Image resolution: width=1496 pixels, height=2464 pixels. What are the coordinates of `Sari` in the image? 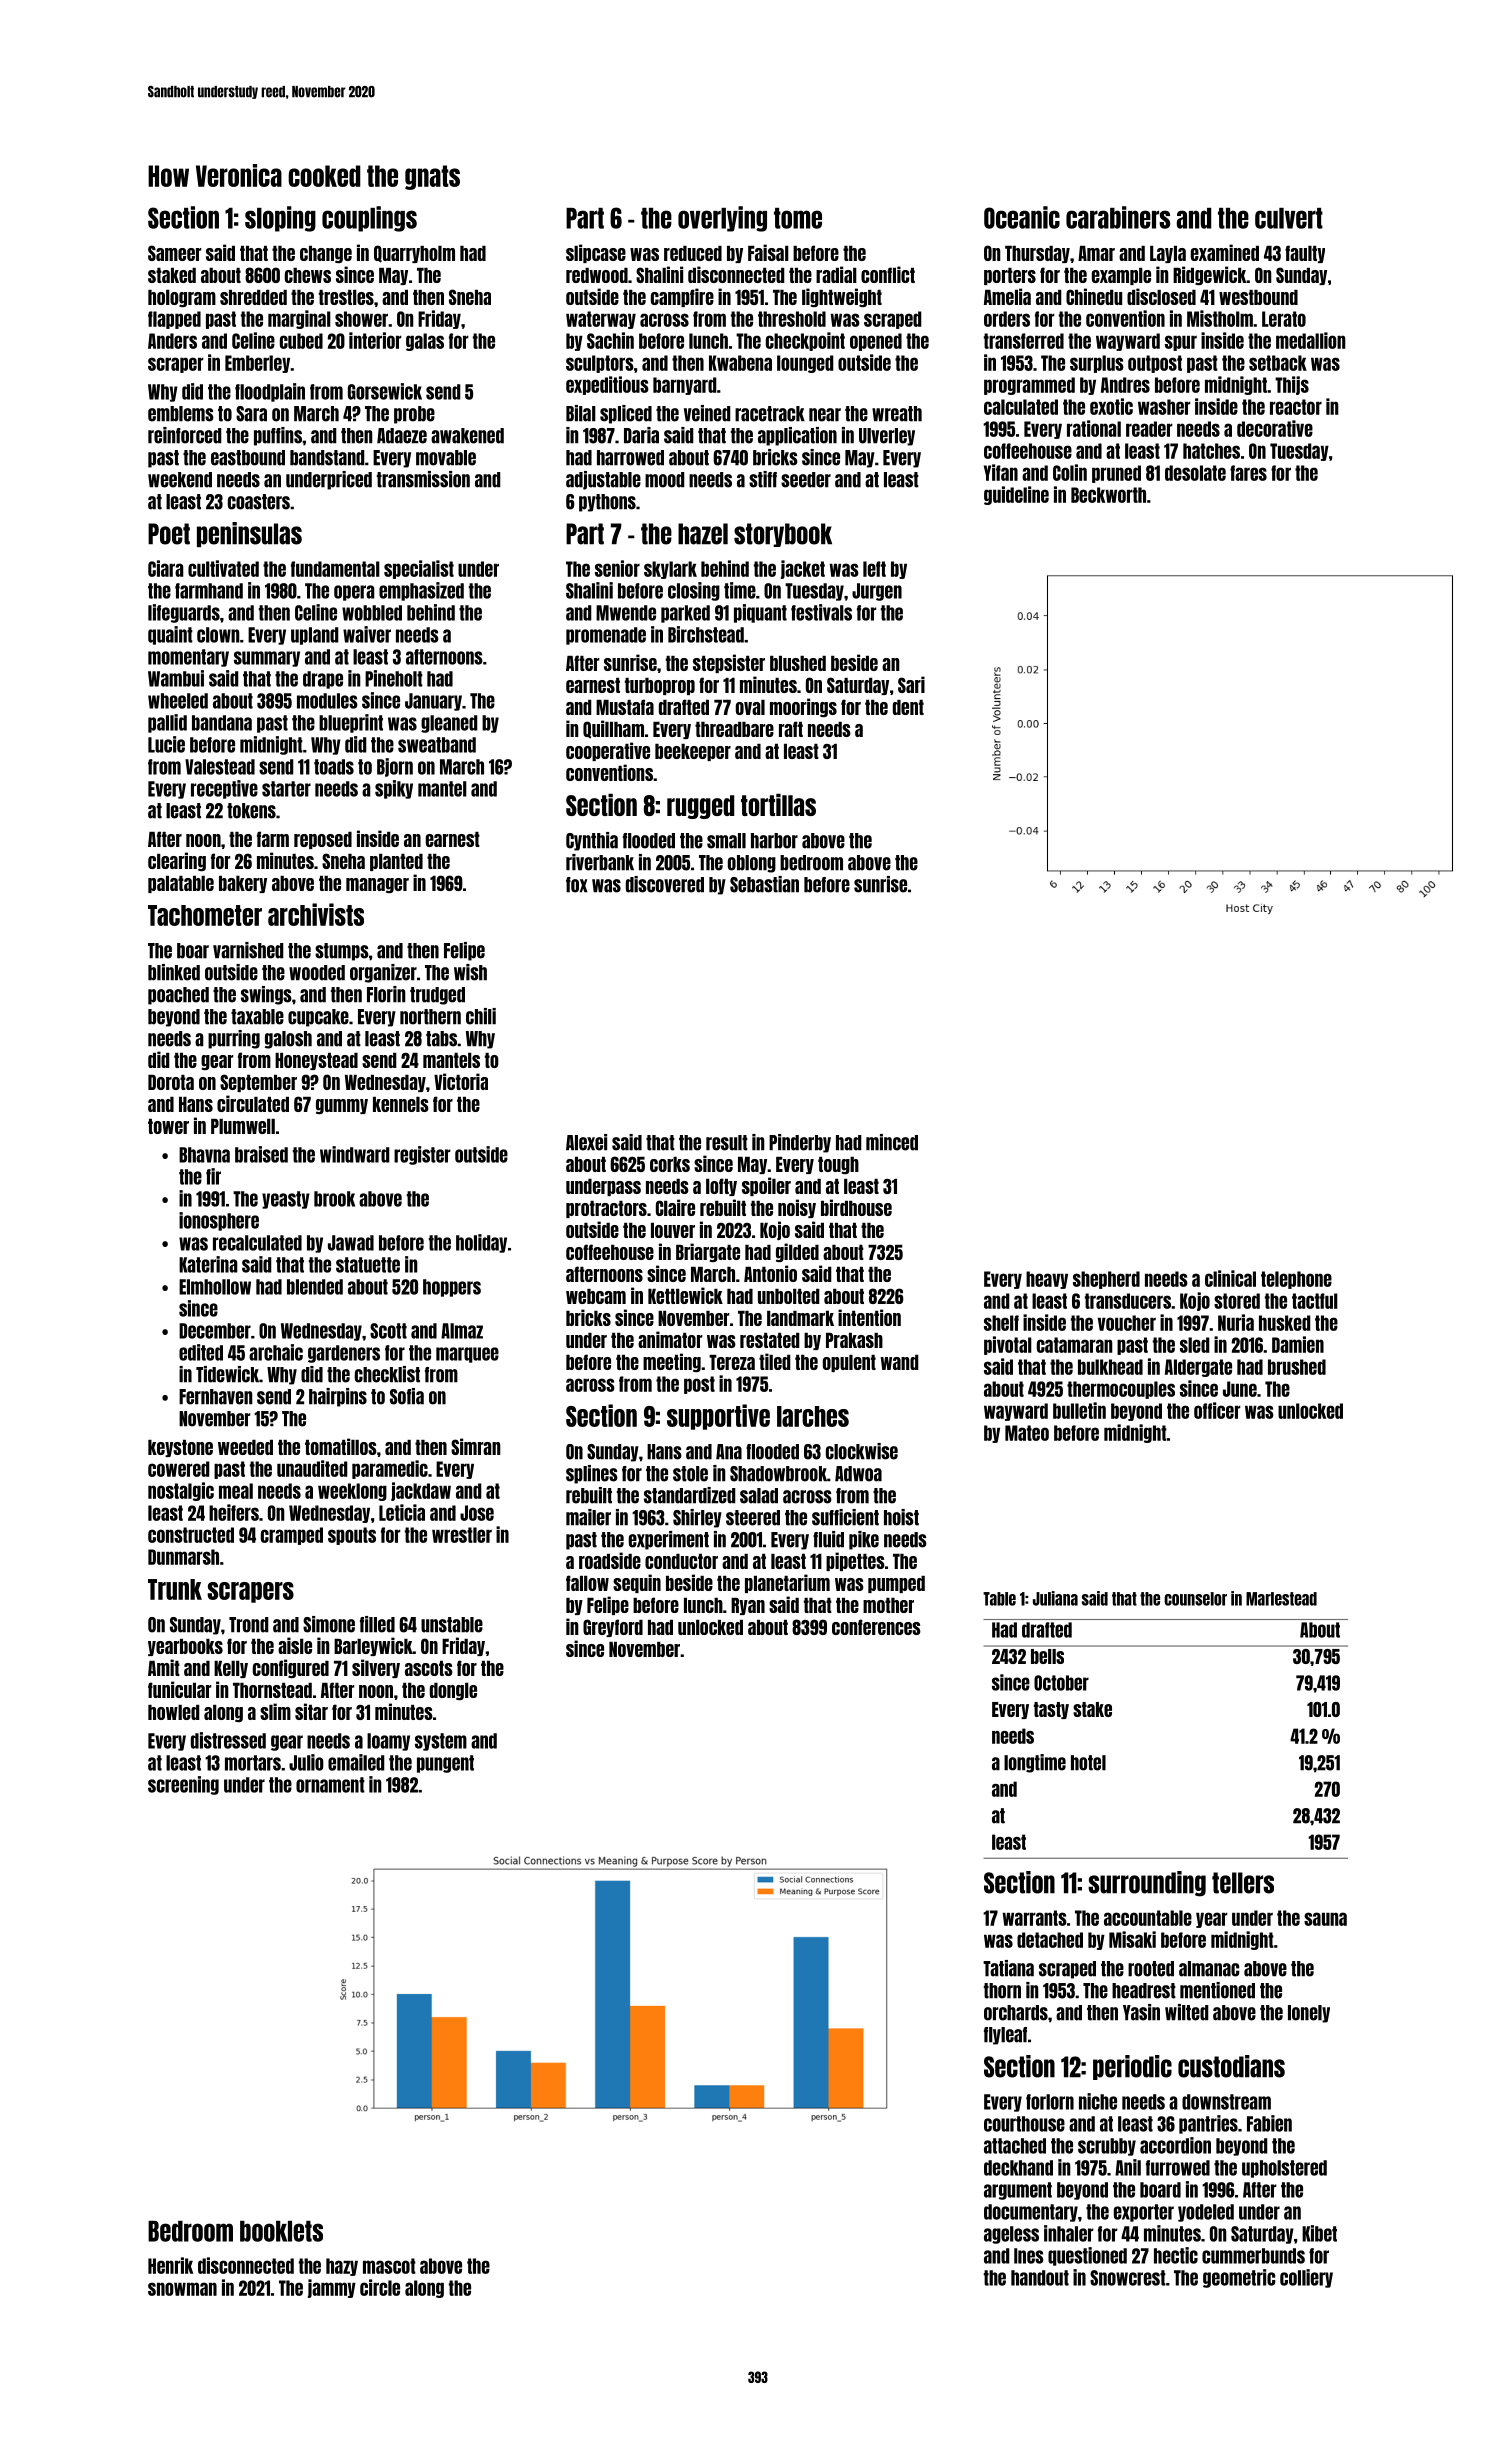 It's located at (911, 684).
